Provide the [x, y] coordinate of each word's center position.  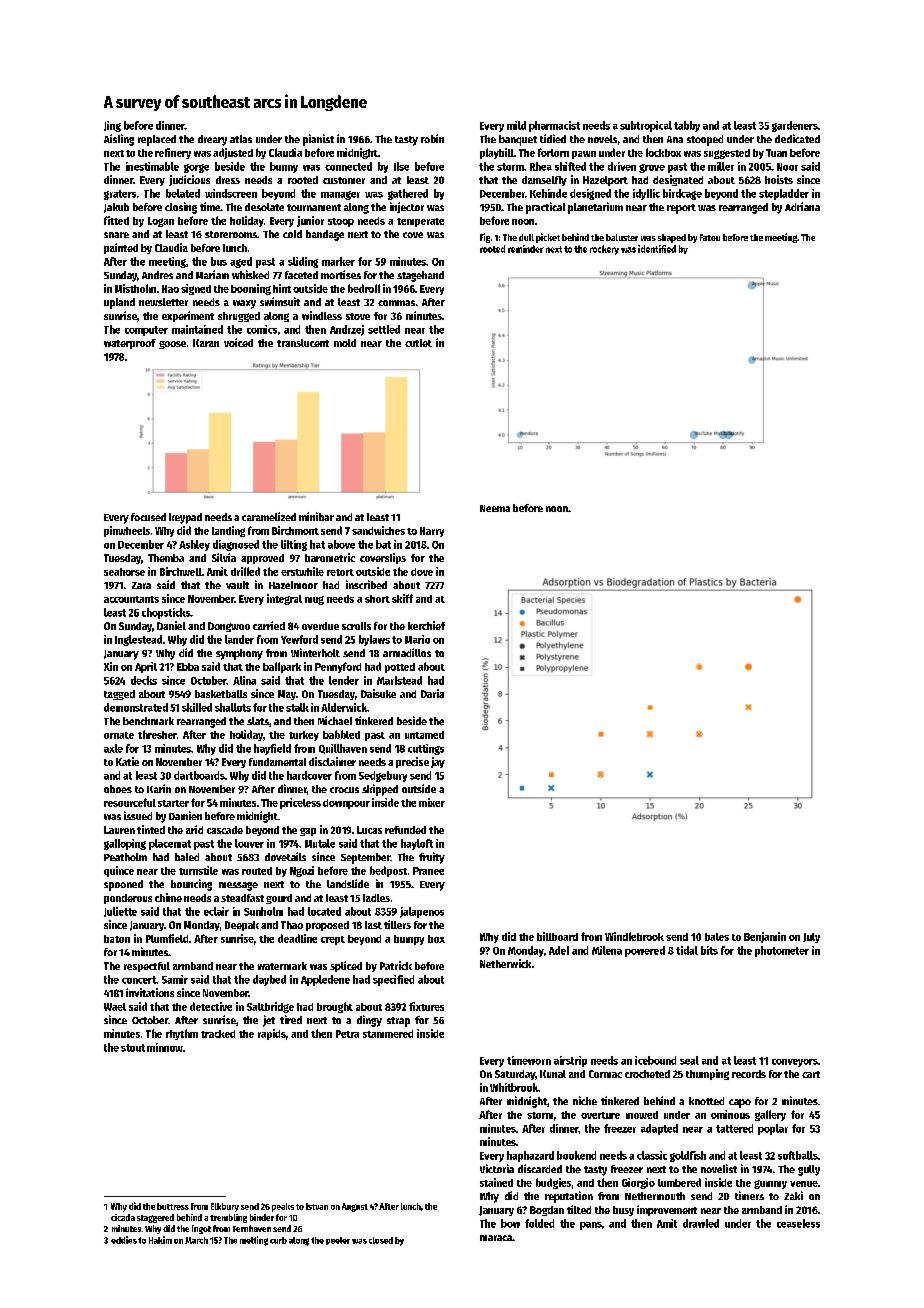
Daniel [171, 625]
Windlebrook [634, 936]
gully [809, 1170]
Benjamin [765, 937]
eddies [124, 1240]
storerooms [231, 234]
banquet [518, 140]
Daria [432, 693]
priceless [300, 803]
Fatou [710, 237]
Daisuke [378, 693]
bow [510, 1223]
